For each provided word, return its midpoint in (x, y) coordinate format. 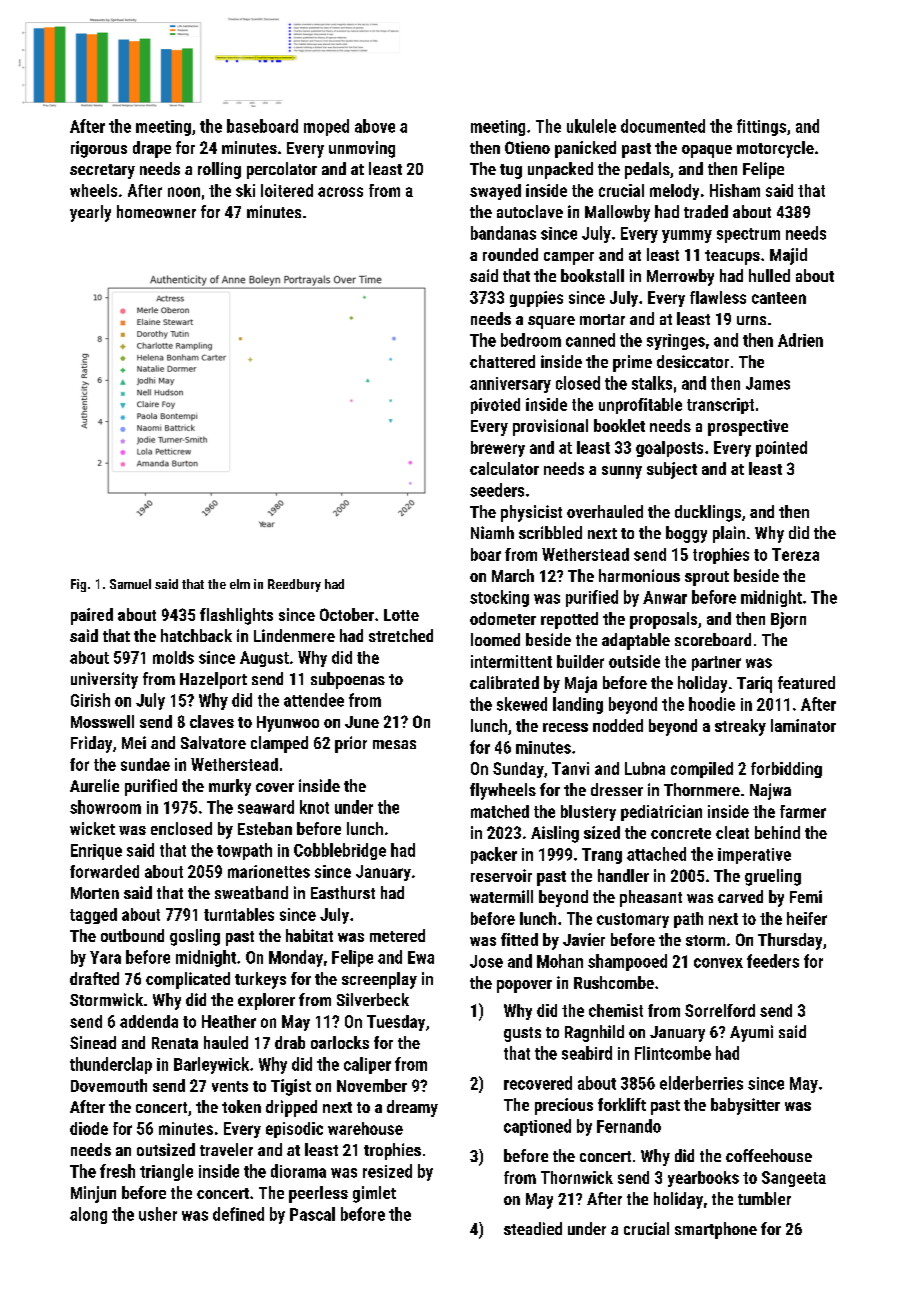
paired (92, 616)
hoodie (712, 704)
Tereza (795, 554)
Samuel (130, 584)
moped (326, 127)
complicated (188, 980)
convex (718, 963)
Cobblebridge (340, 851)
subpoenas (348, 680)
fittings (761, 127)
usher (158, 1214)
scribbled (550, 532)
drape (152, 149)
